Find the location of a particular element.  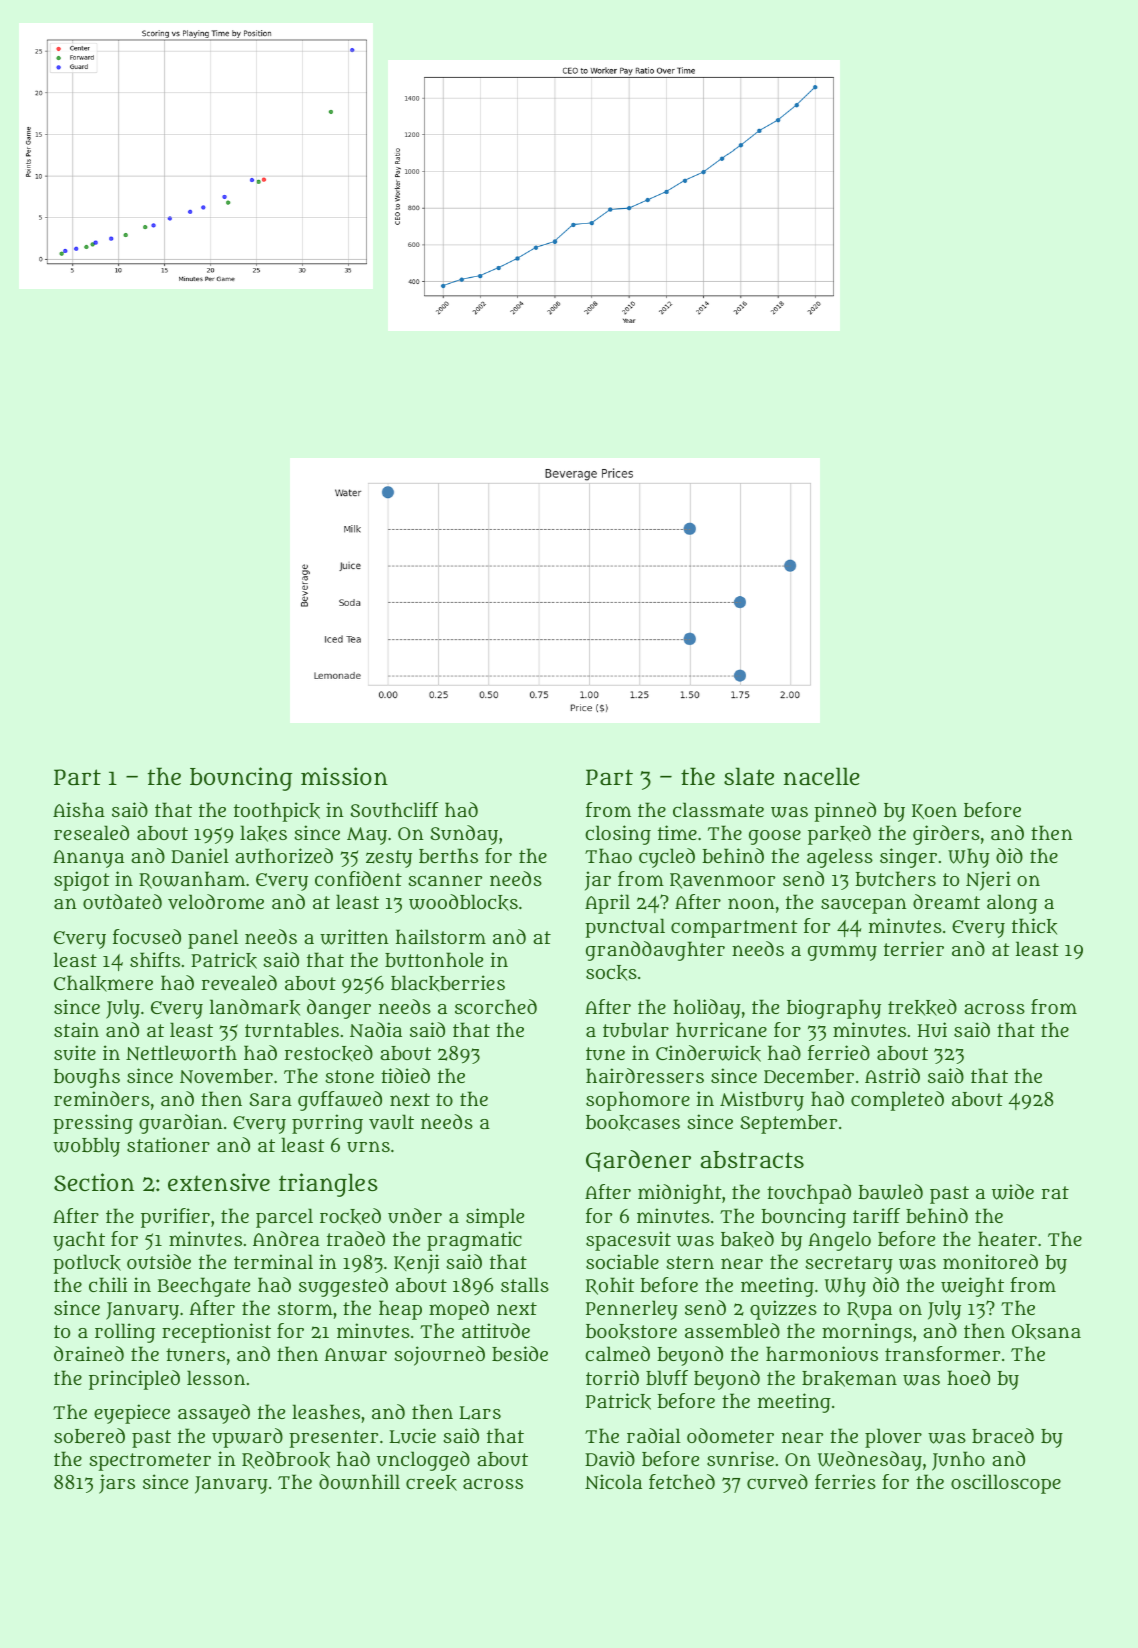

bluff is located at coordinates (667, 1377).
